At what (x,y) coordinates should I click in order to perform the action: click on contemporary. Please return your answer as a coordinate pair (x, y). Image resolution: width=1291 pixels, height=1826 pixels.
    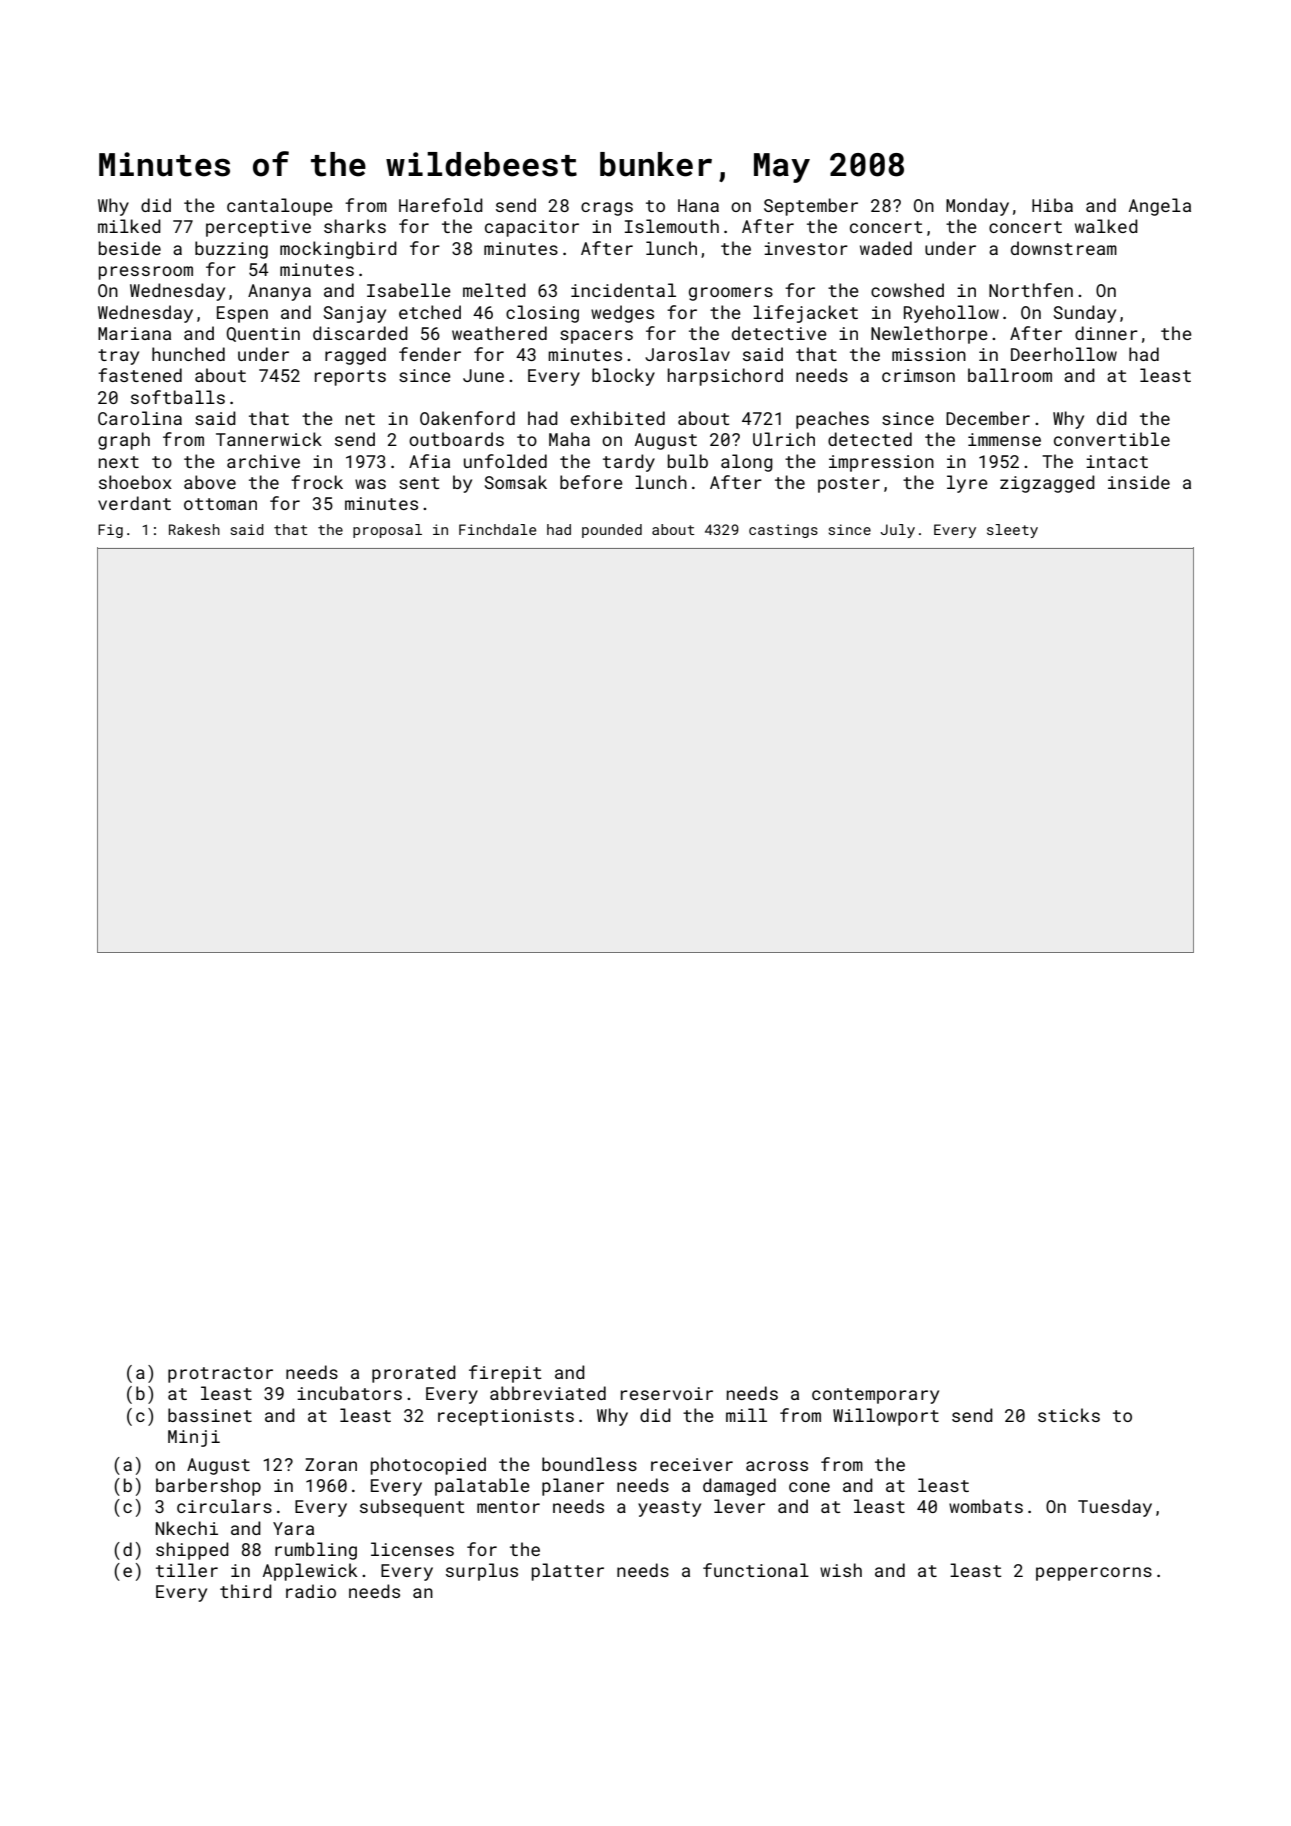
    Looking at the image, I should click on (875, 1396).
